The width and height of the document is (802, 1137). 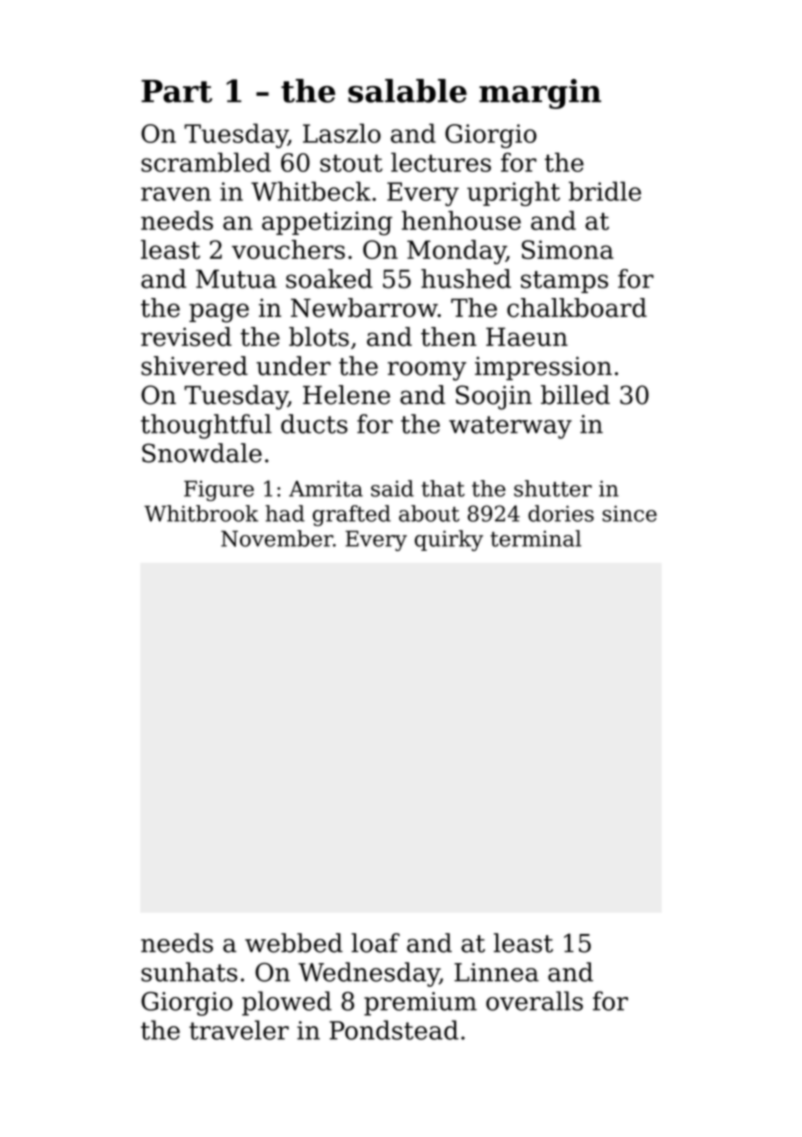 I want to click on thoughtful, so click(x=206, y=426).
